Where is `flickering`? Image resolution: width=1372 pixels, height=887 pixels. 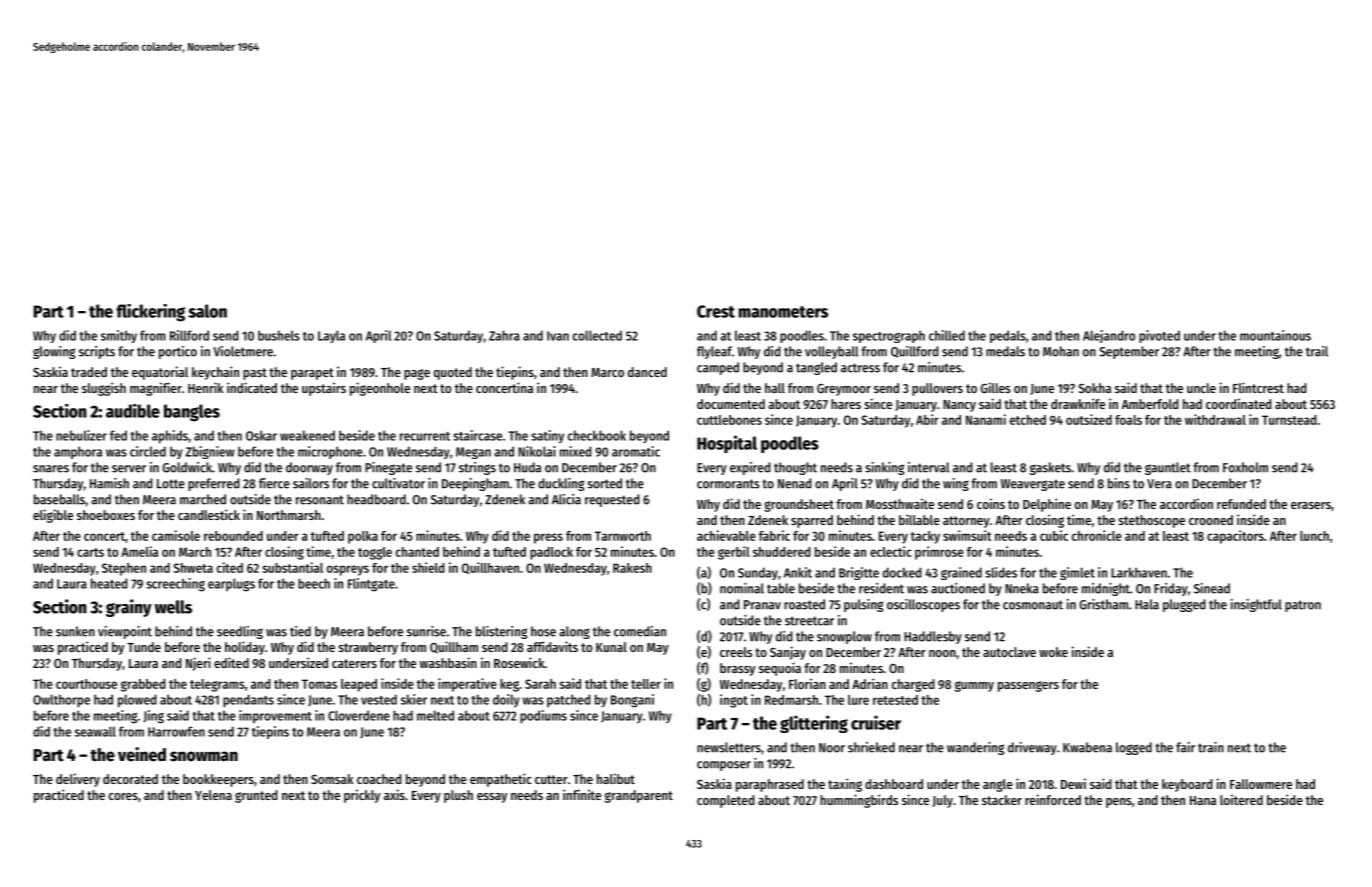
flickering is located at coordinates (150, 313).
